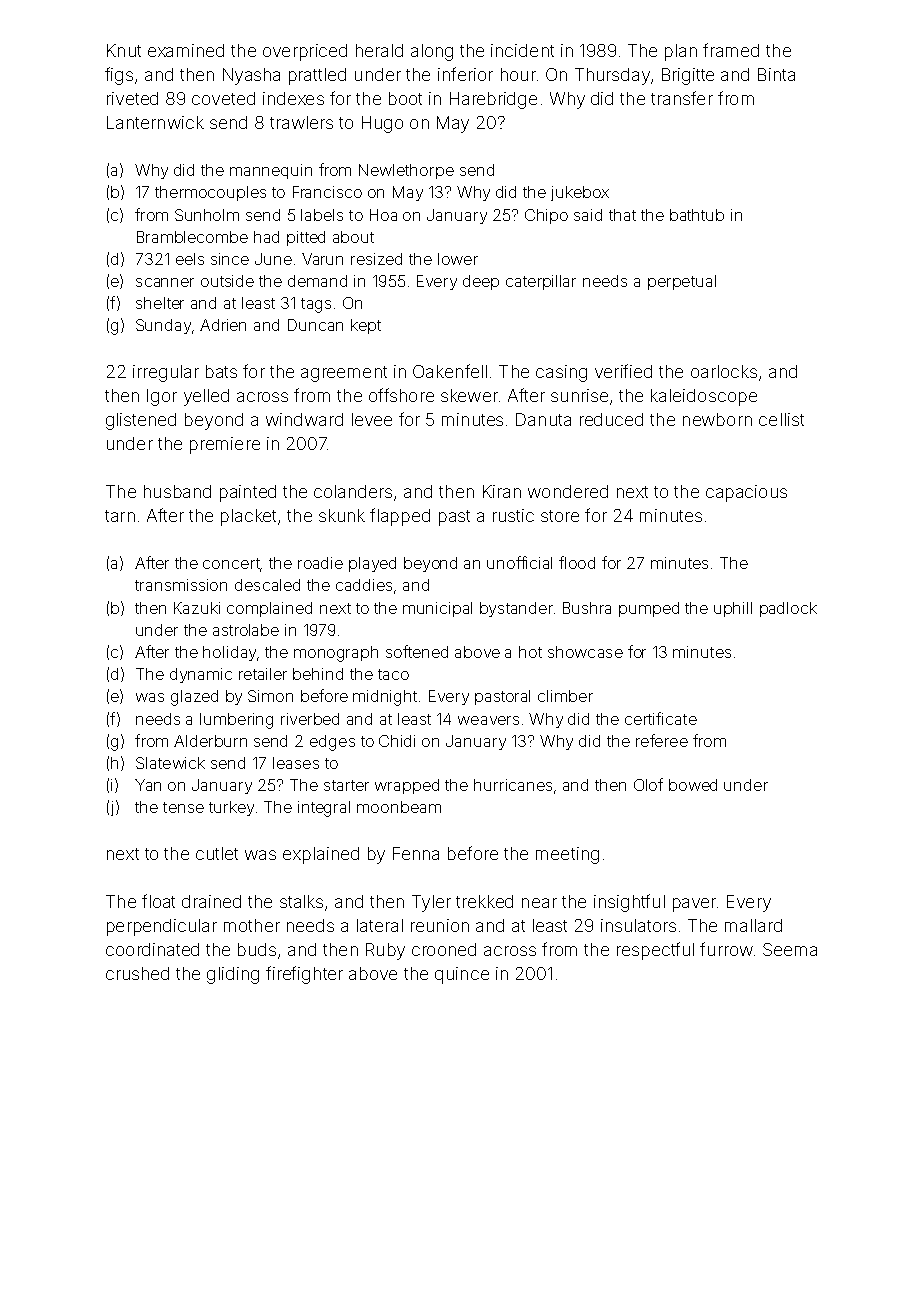  I want to click on framed, so click(731, 50).
